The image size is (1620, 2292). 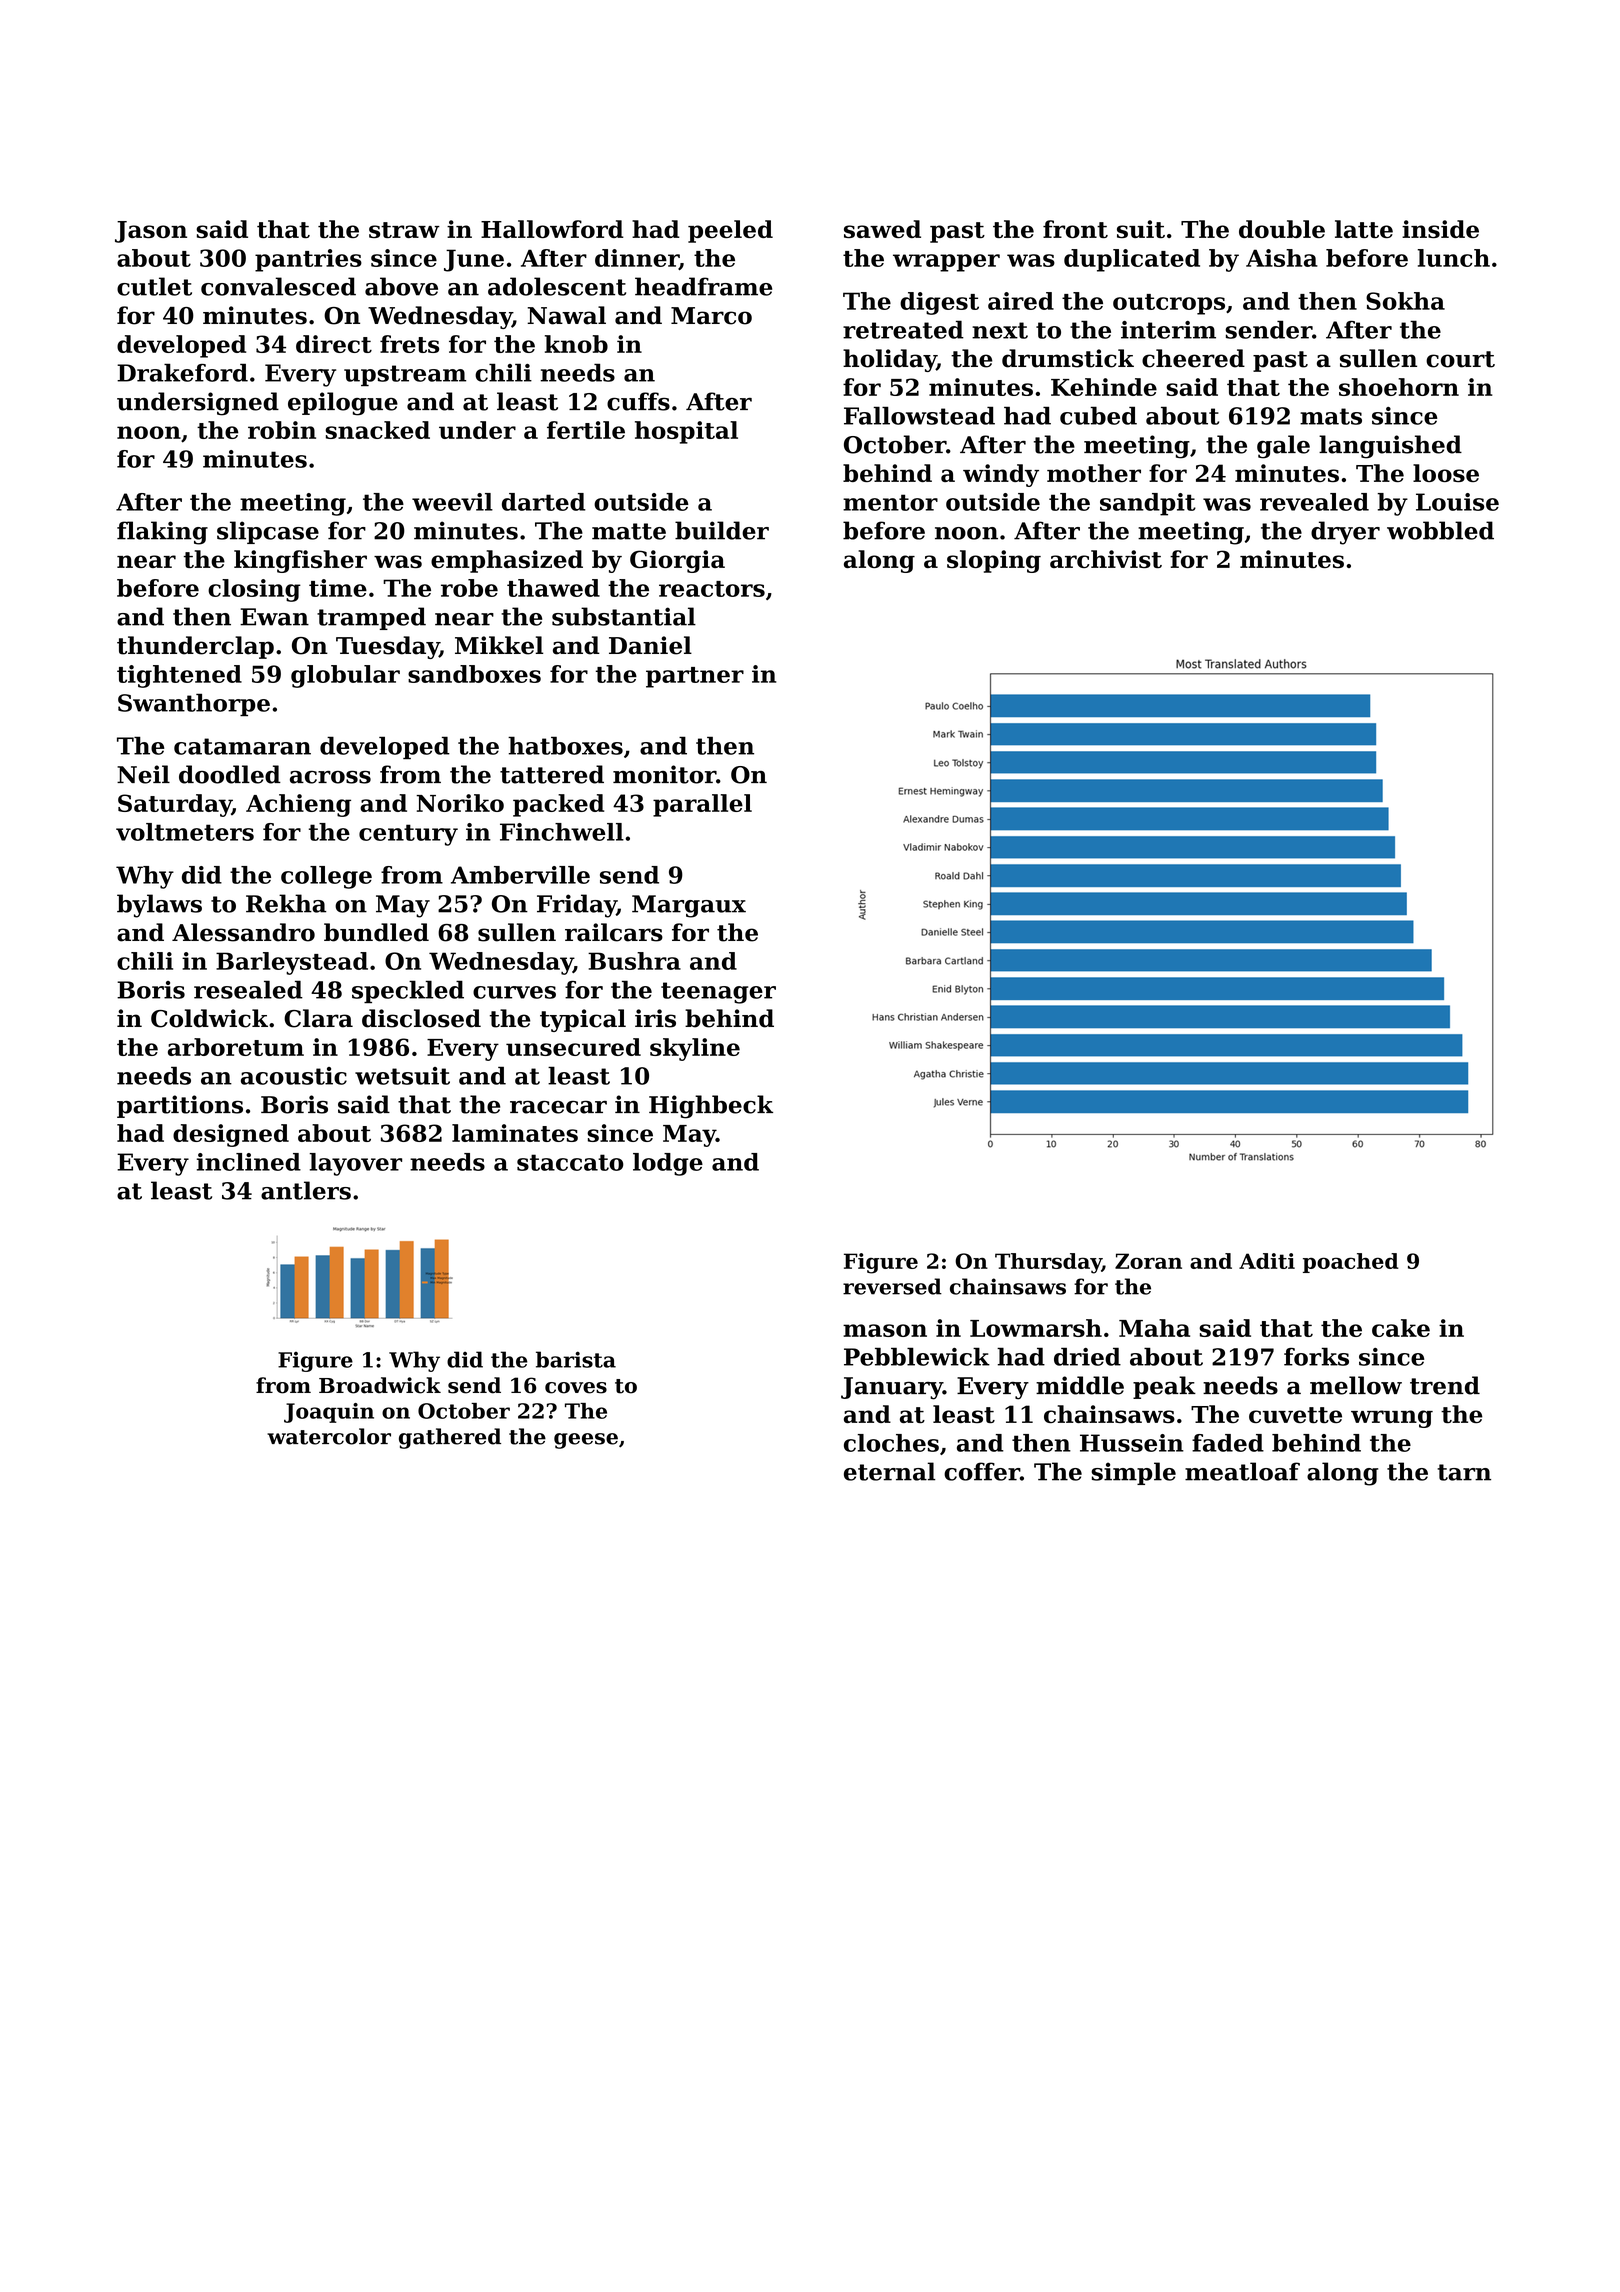 What do you see at coordinates (1440, 530) in the screenshot?
I see `wobbled` at bounding box center [1440, 530].
